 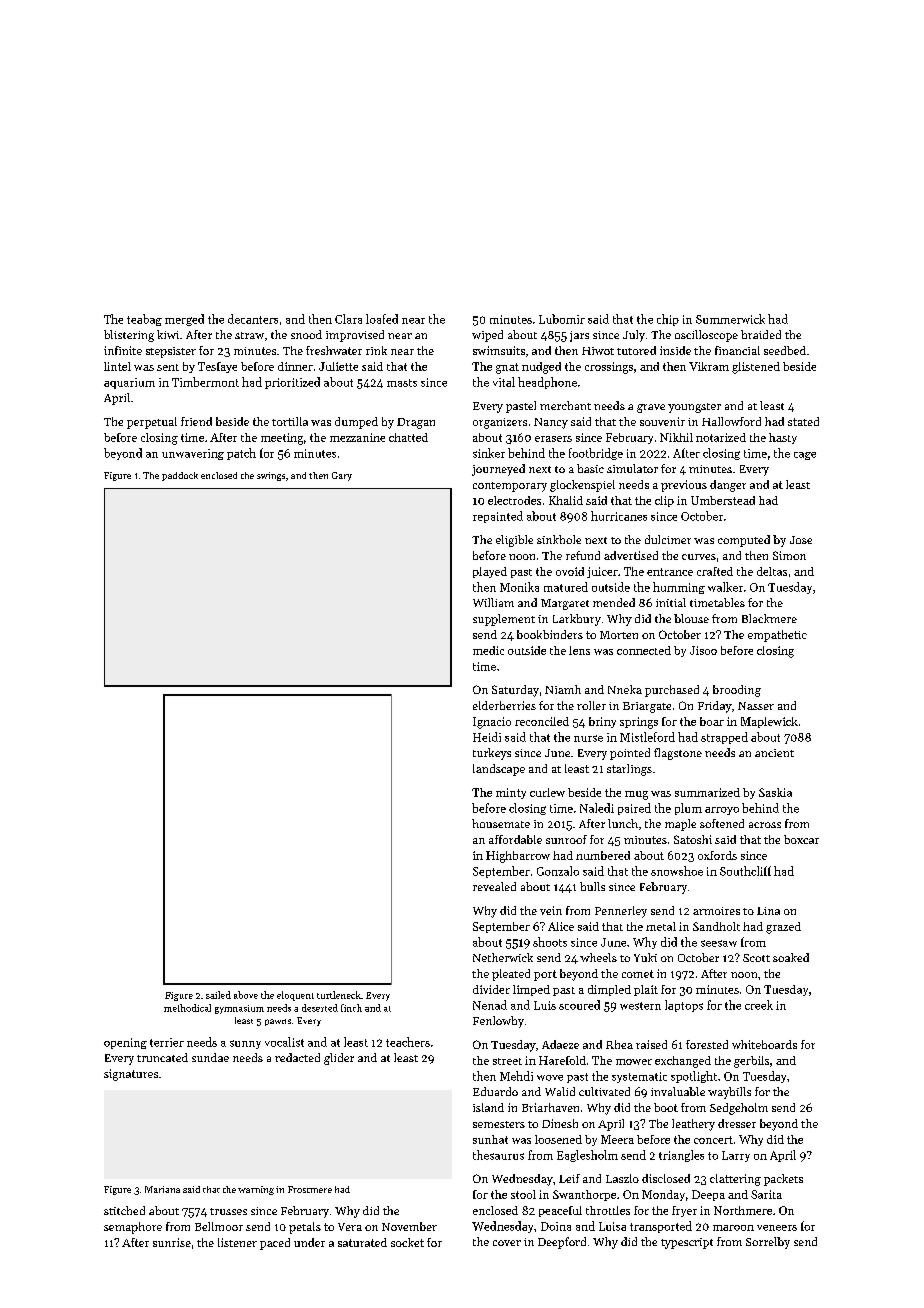 What do you see at coordinates (494, 886) in the screenshot?
I see `revealed` at bounding box center [494, 886].
